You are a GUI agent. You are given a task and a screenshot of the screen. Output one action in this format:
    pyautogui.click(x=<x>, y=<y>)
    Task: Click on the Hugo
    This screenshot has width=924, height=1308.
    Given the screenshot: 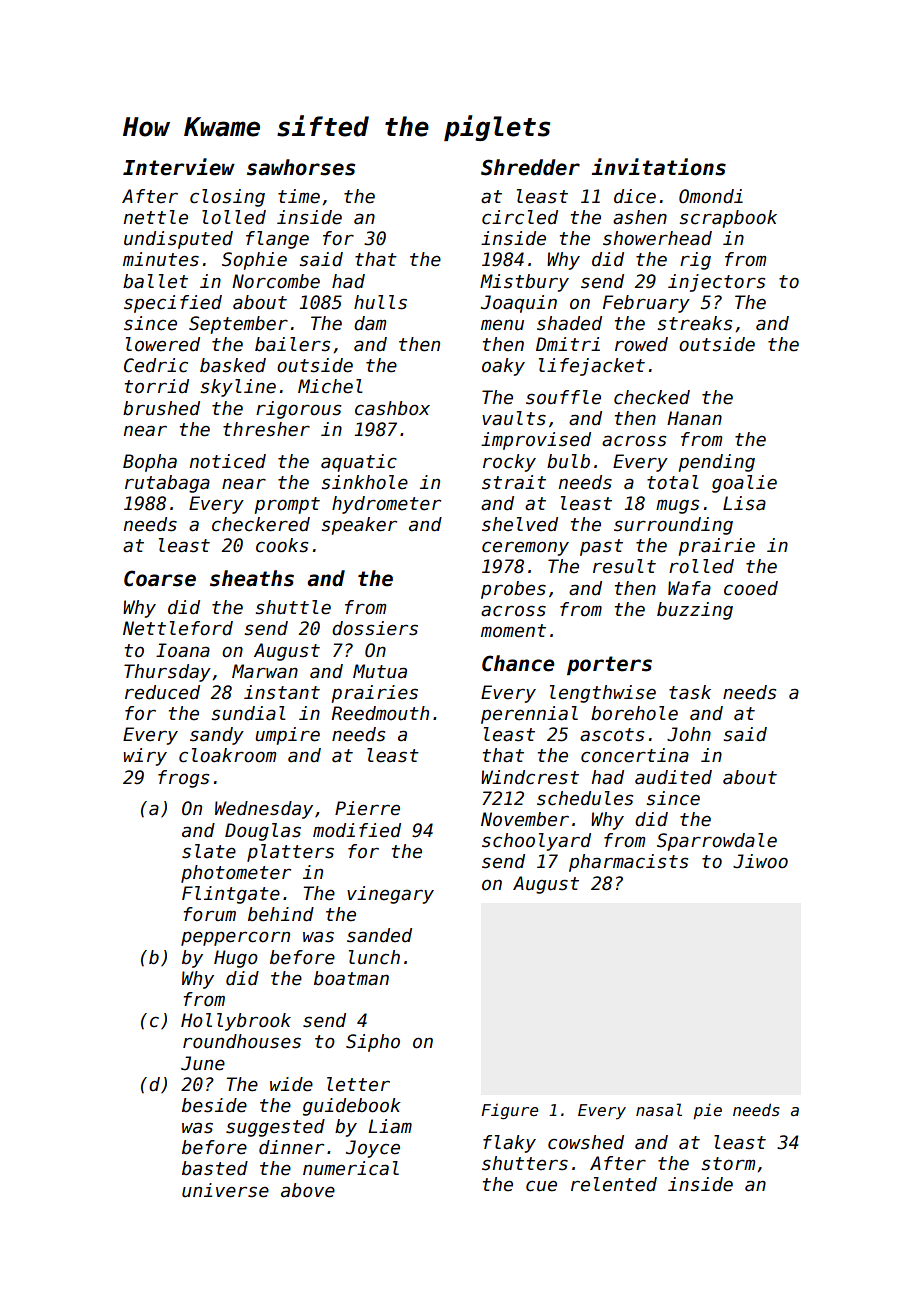 What is the action you would take?
    pyautogui.click(x=236, y=959)
